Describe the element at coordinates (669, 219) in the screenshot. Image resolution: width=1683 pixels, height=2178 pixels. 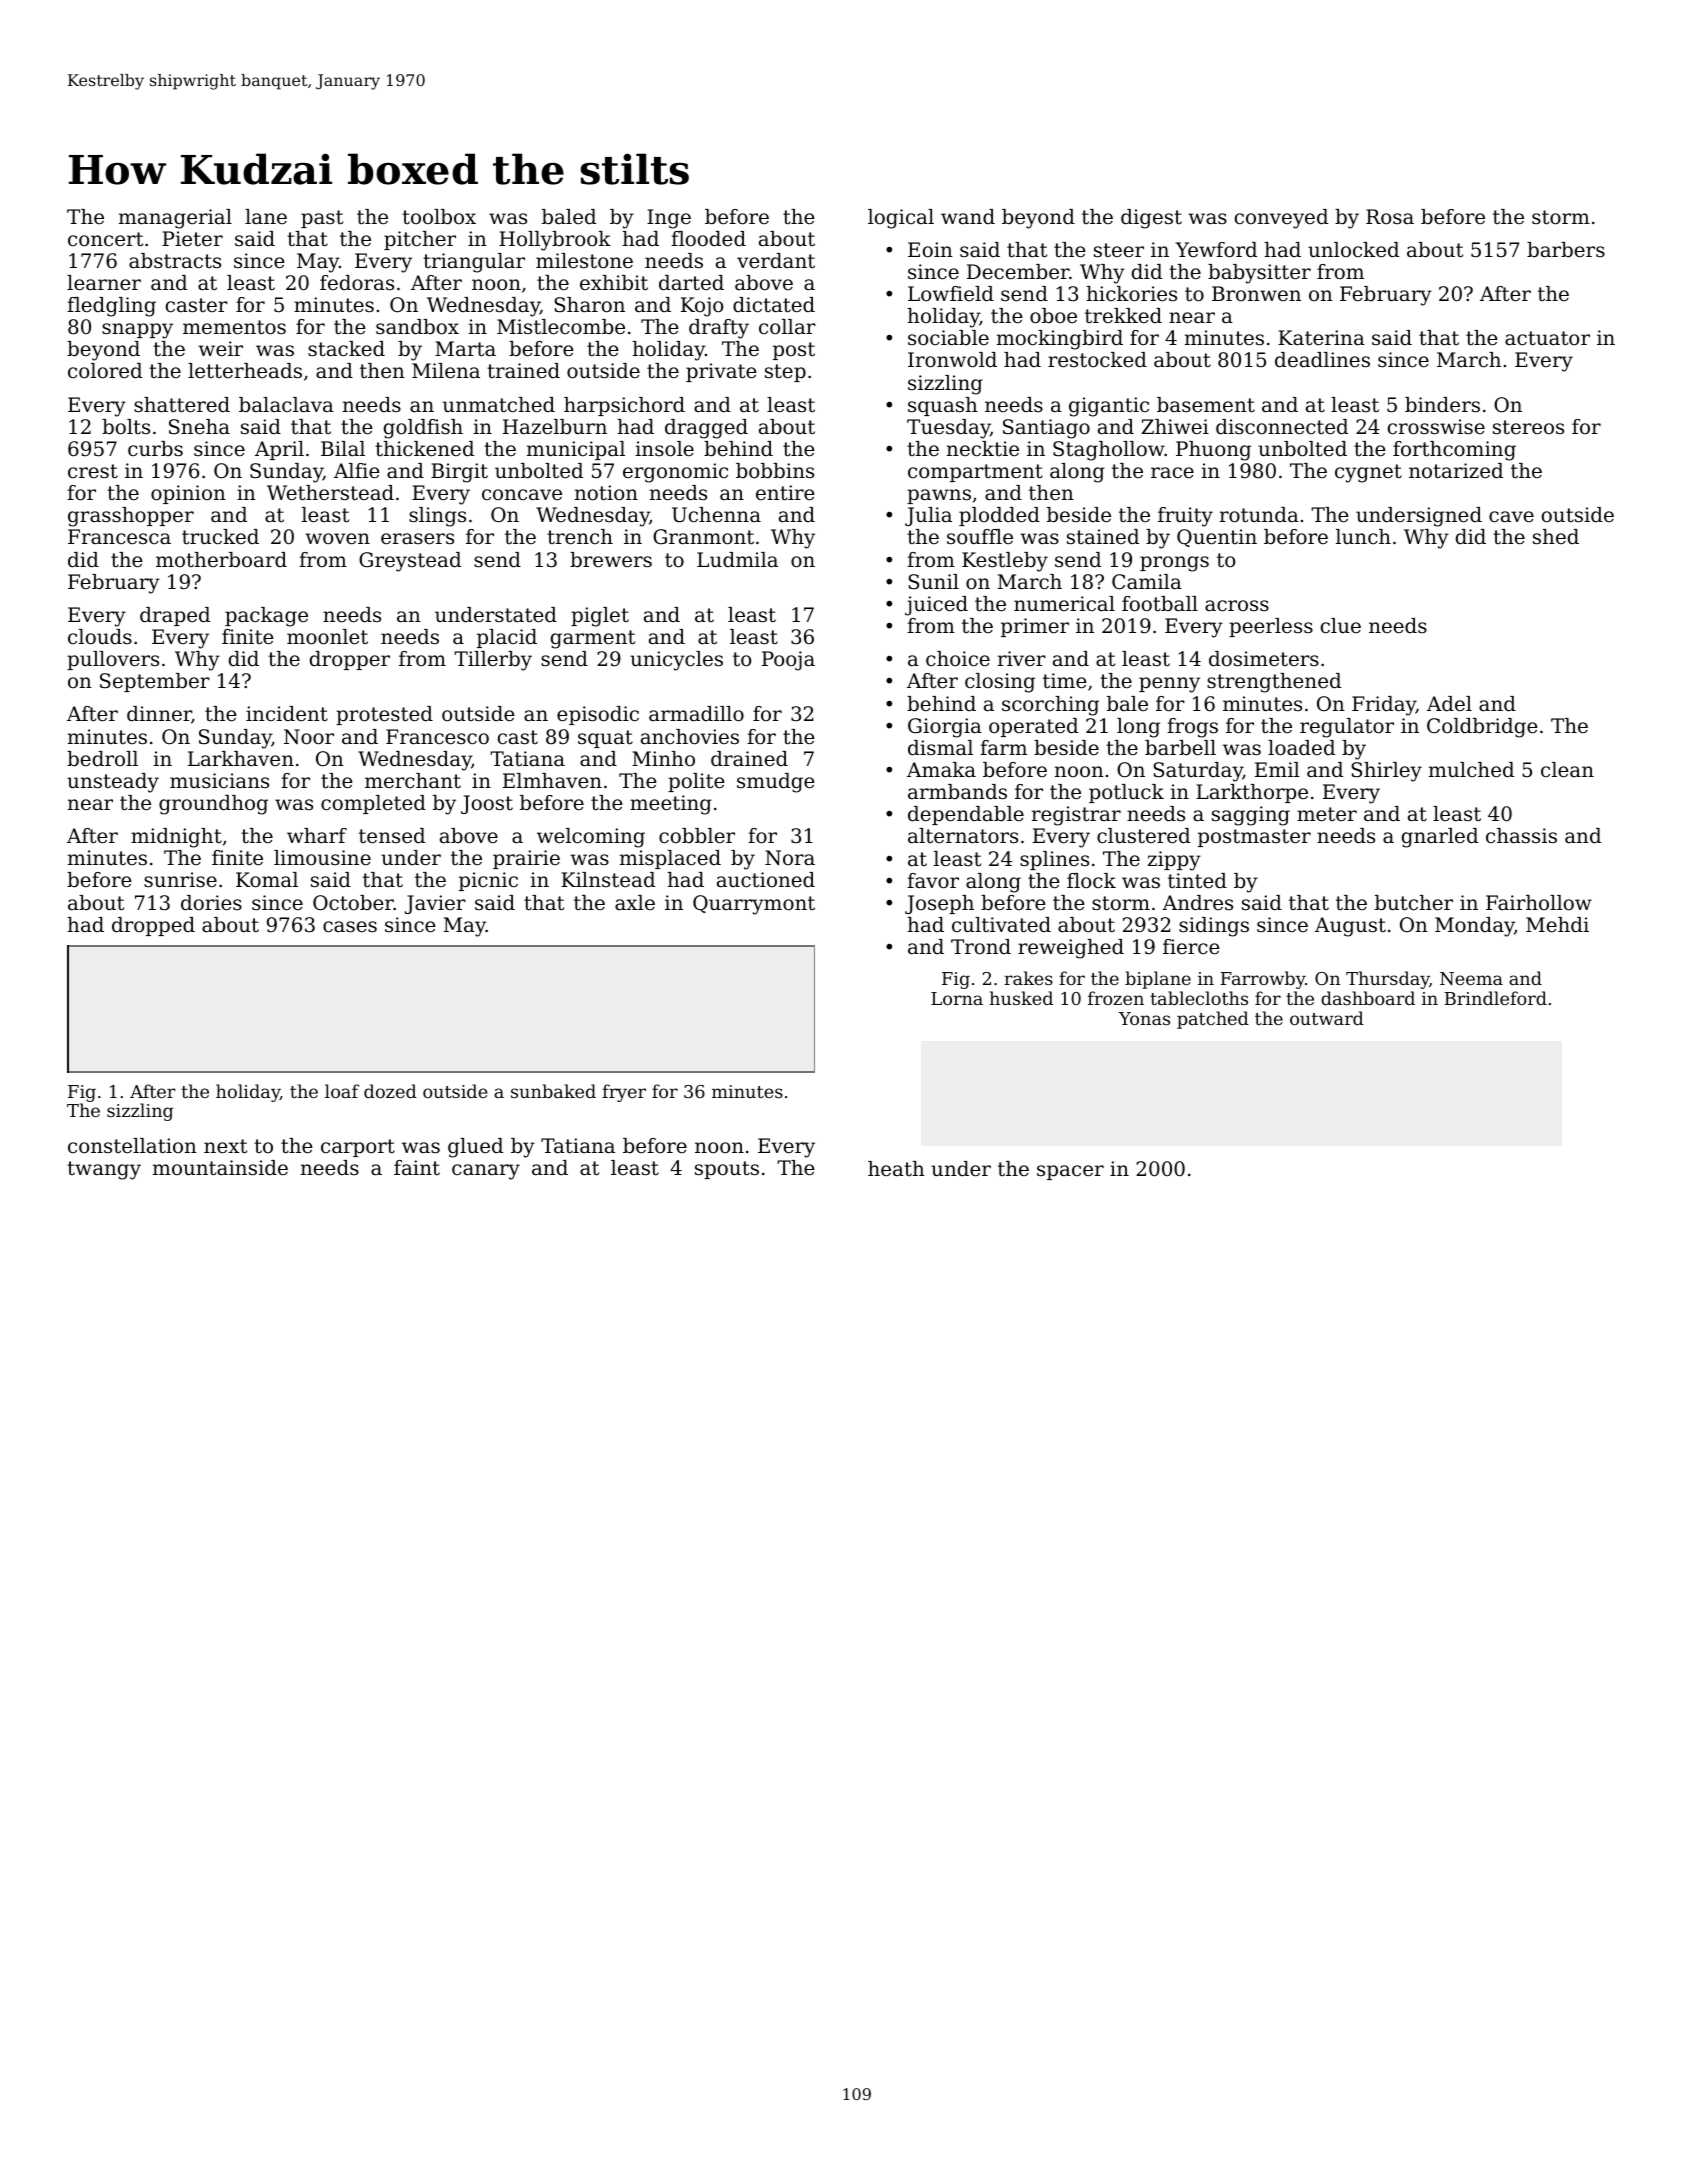
I see `Inge` at that location.
